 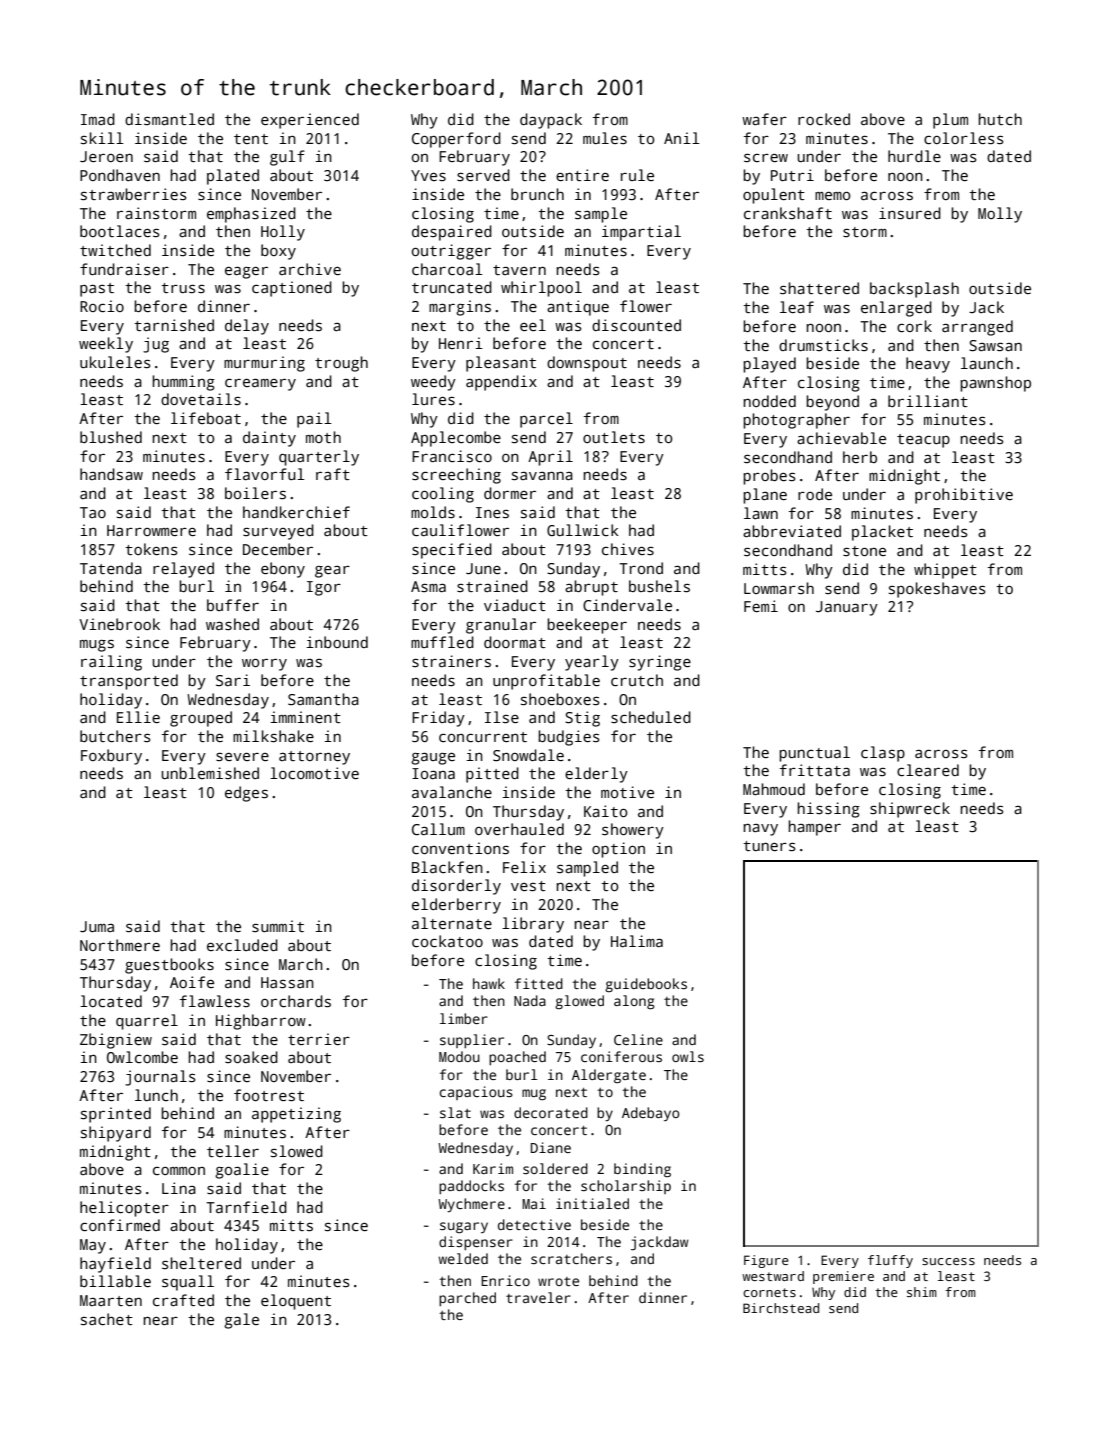 I want to click on elderberry, so click(x=456, y=906).
